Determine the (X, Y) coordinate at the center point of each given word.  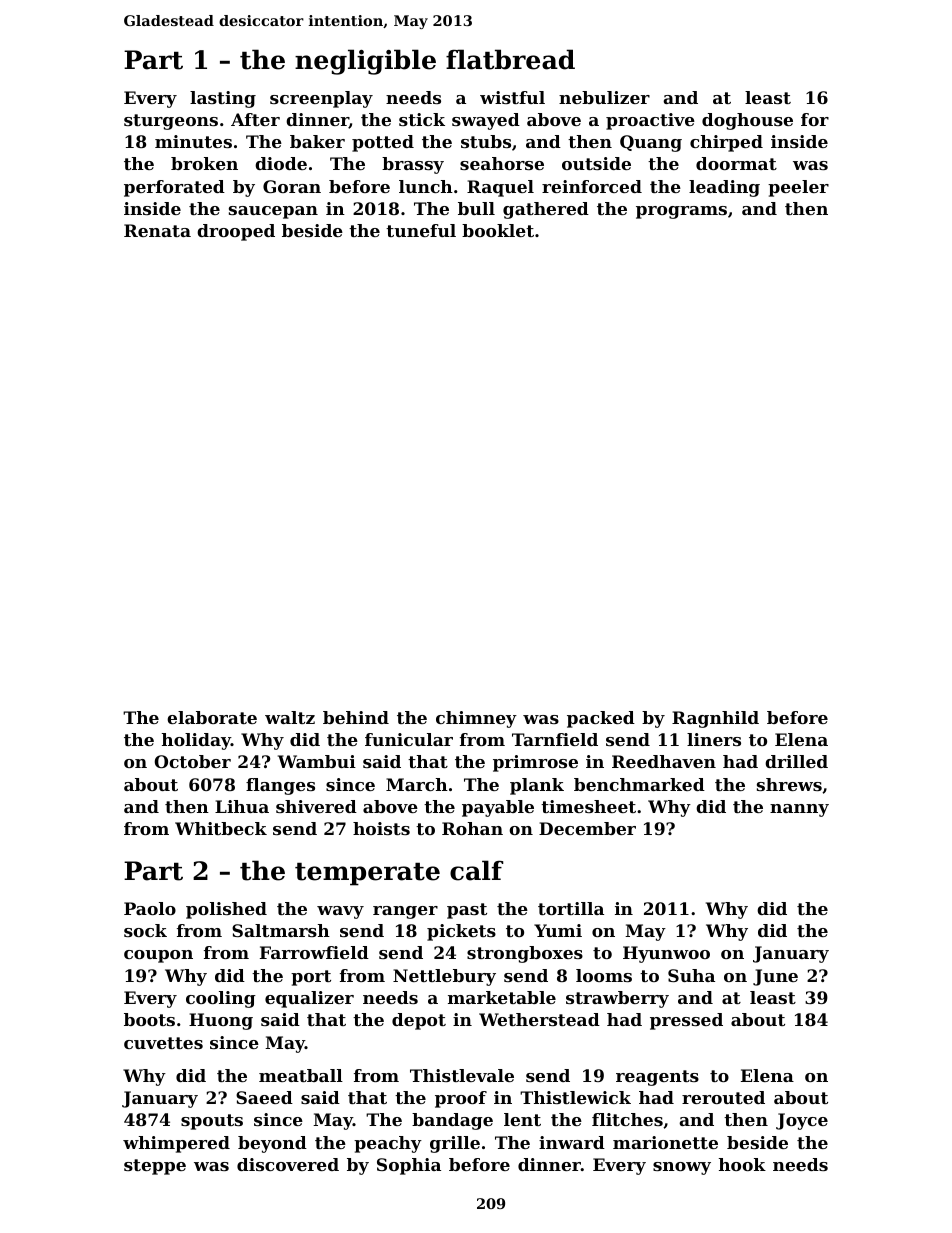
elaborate (212, 717)
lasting (223, 99)
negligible (365, 62)
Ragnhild (715, 719)
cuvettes (163, 1043)
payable (498, 808)
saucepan (273, 212)
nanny (799, 810)
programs (681, 212)
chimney (476, 719)
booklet (498, 230)
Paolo (150, 908)
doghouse (747, 121)
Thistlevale (462, 1075)
